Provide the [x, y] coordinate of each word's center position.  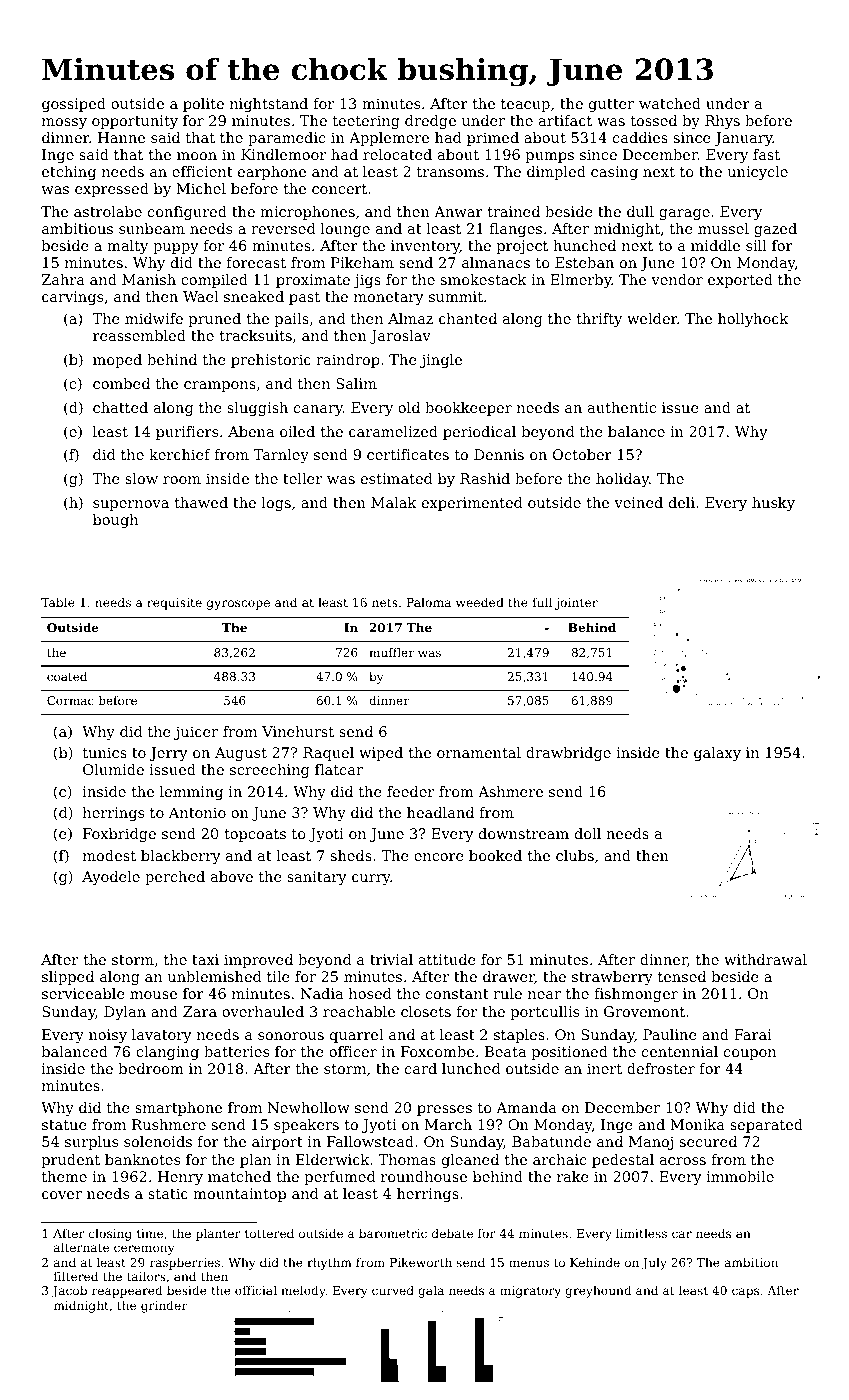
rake [573, 1176]
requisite [174, 604]
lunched [471, 1068]
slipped [68, 978]
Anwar [458, 211]
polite [203, 105]
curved [393, 1290]
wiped [381, 754]
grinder [164, 1306]
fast [766, 154]
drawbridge [568, 754]
